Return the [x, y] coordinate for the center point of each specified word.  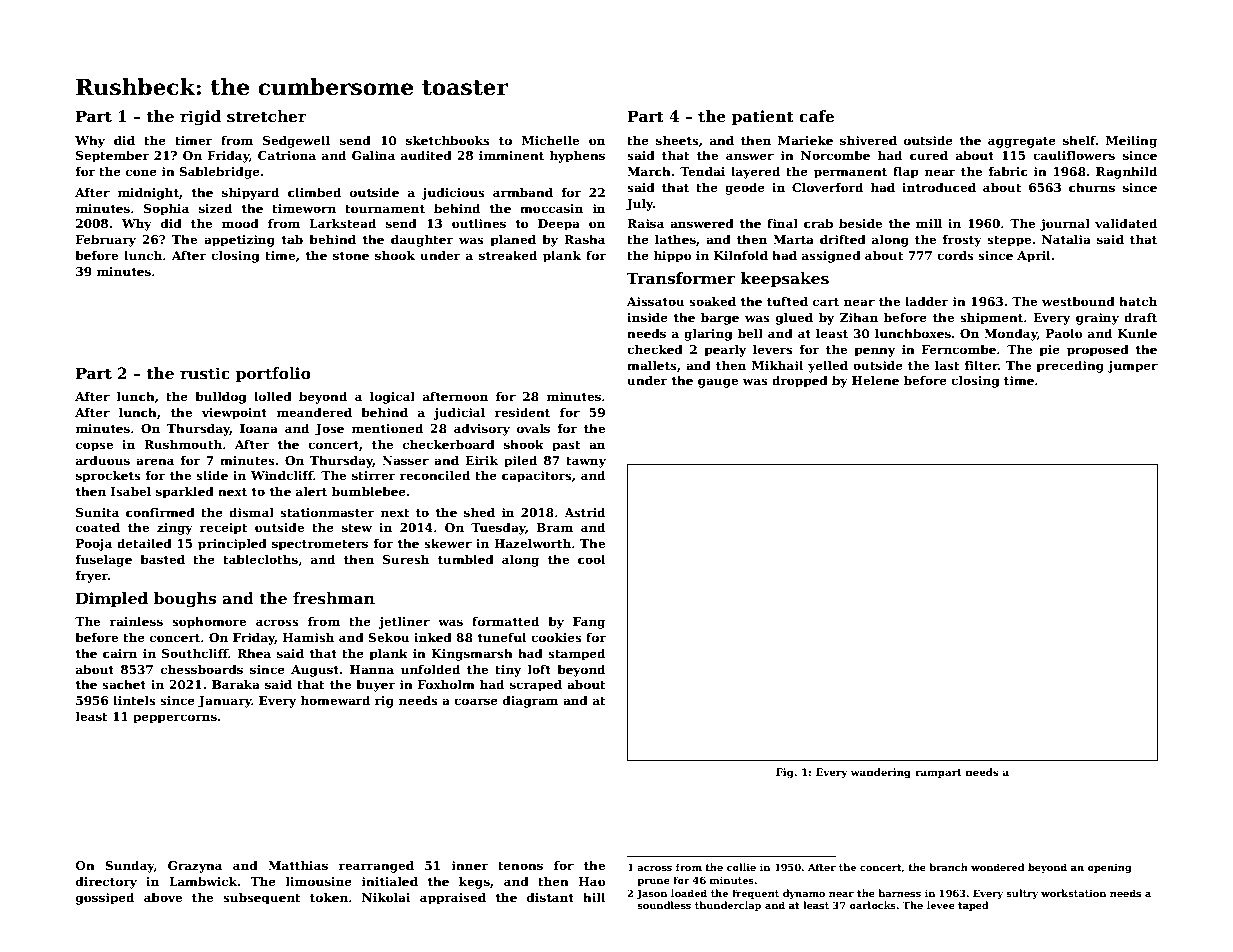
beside [860, 223]
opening [1109, 868]
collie [741, 867]
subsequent [262, 898]
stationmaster [327, 512]
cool [592, 559]
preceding [1070, 366]
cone [141, 172]
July [639, 204]
